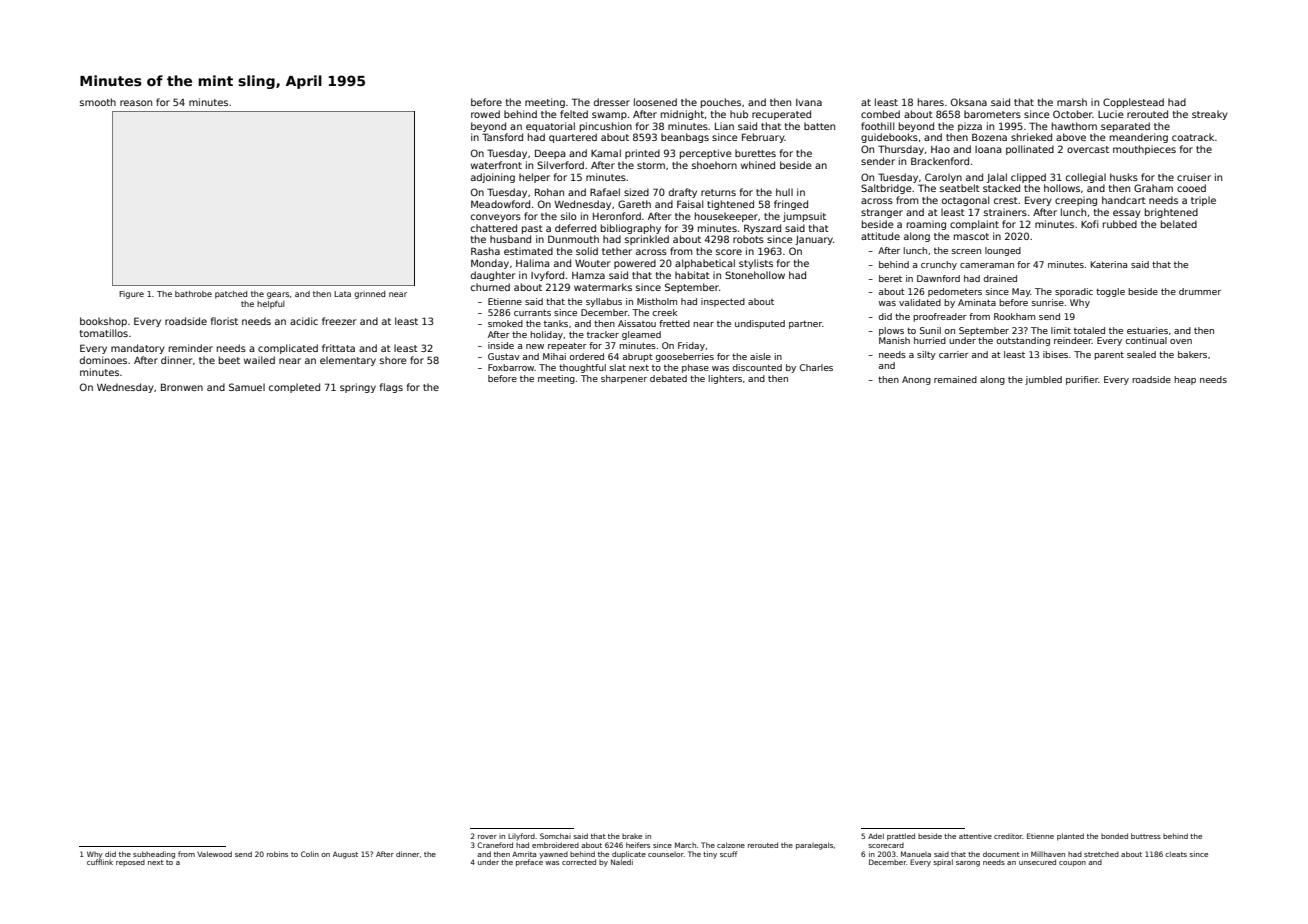 The height and width of the image is (924, 1308). Describe the element at coordinates (555, 836) in the image. I see `Somchai` at that location.
